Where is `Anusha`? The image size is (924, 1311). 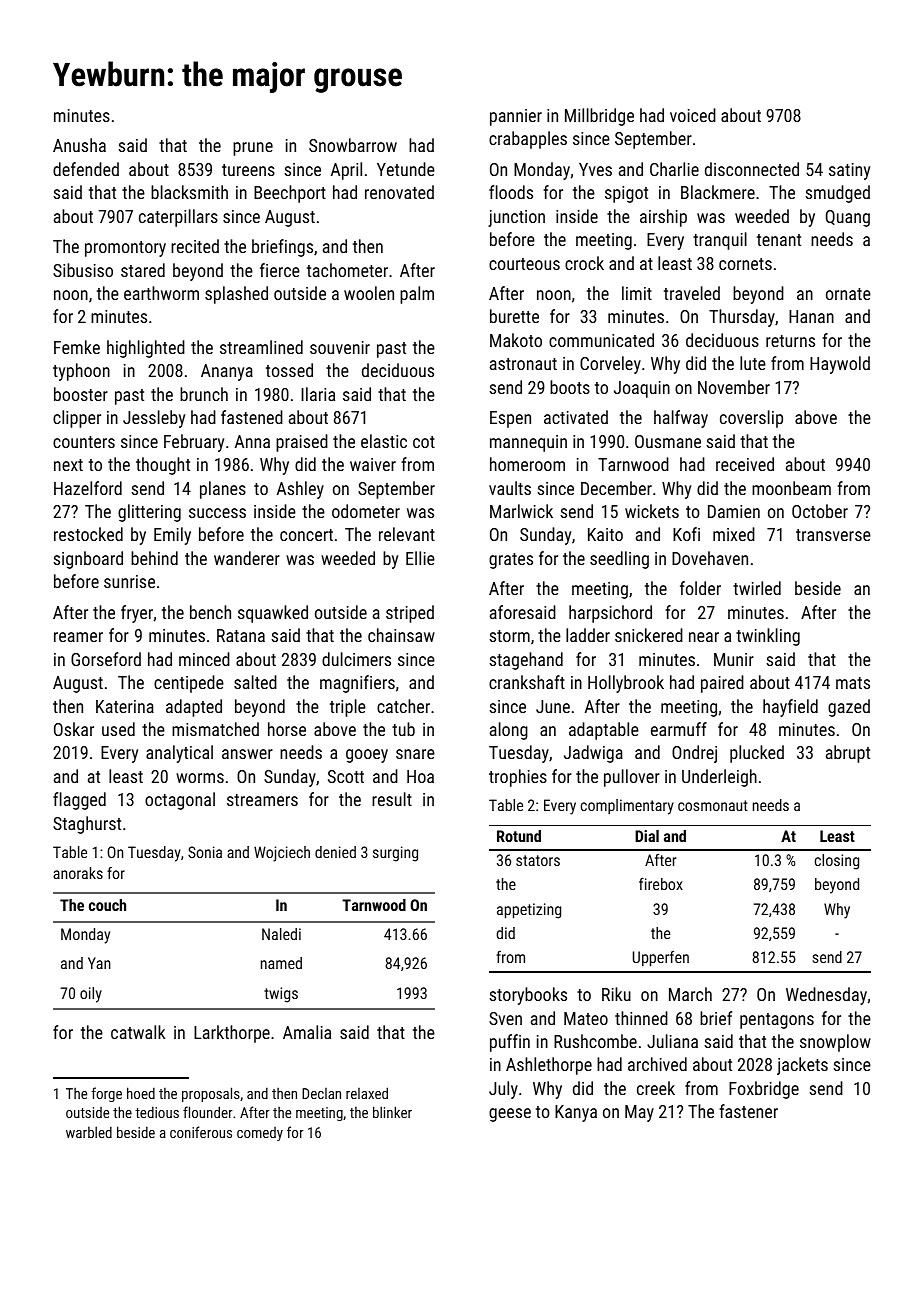 Anusha is located at coordinates (79, 145).
